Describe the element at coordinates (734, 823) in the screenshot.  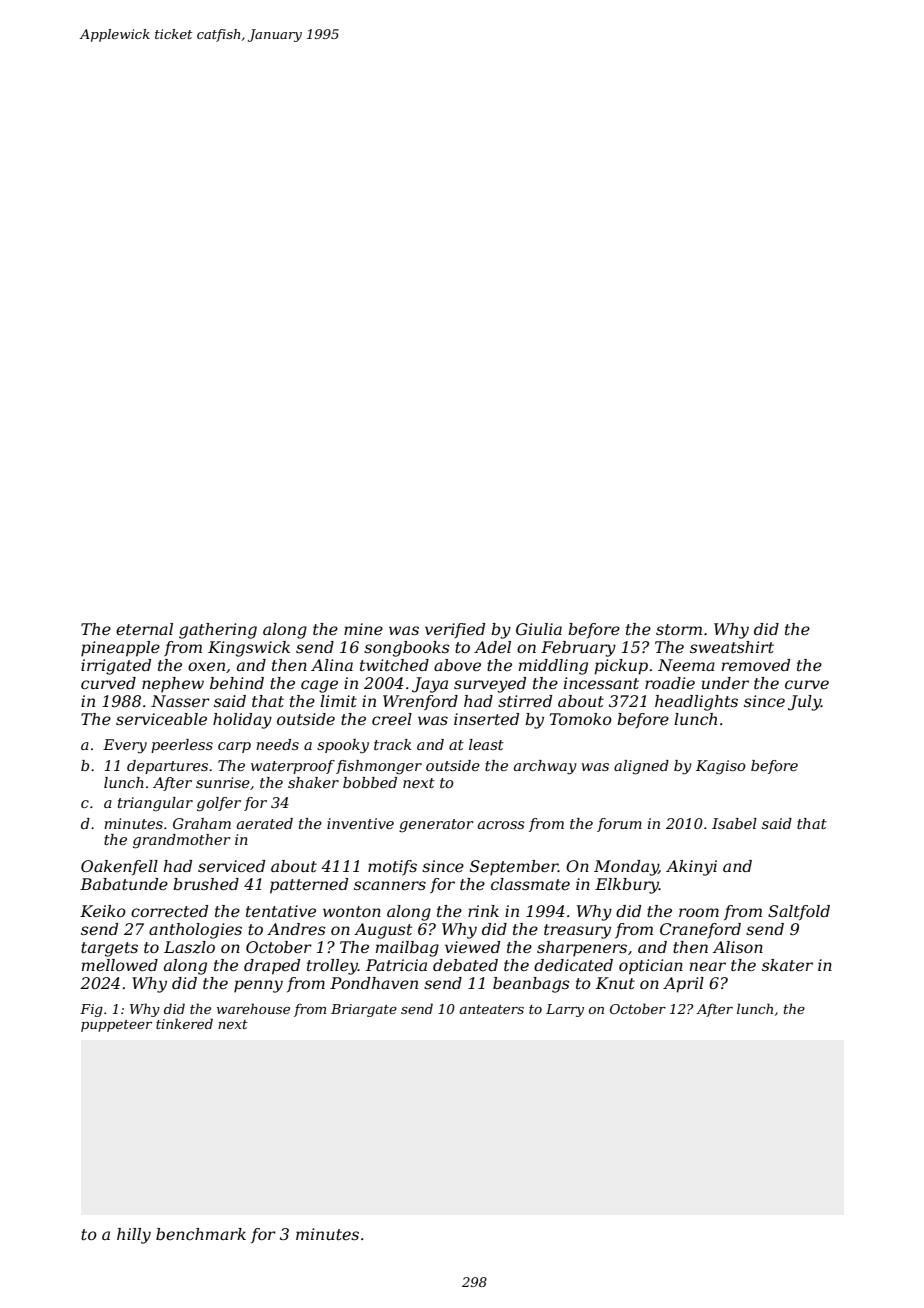
I see `Isabel` at that location.
